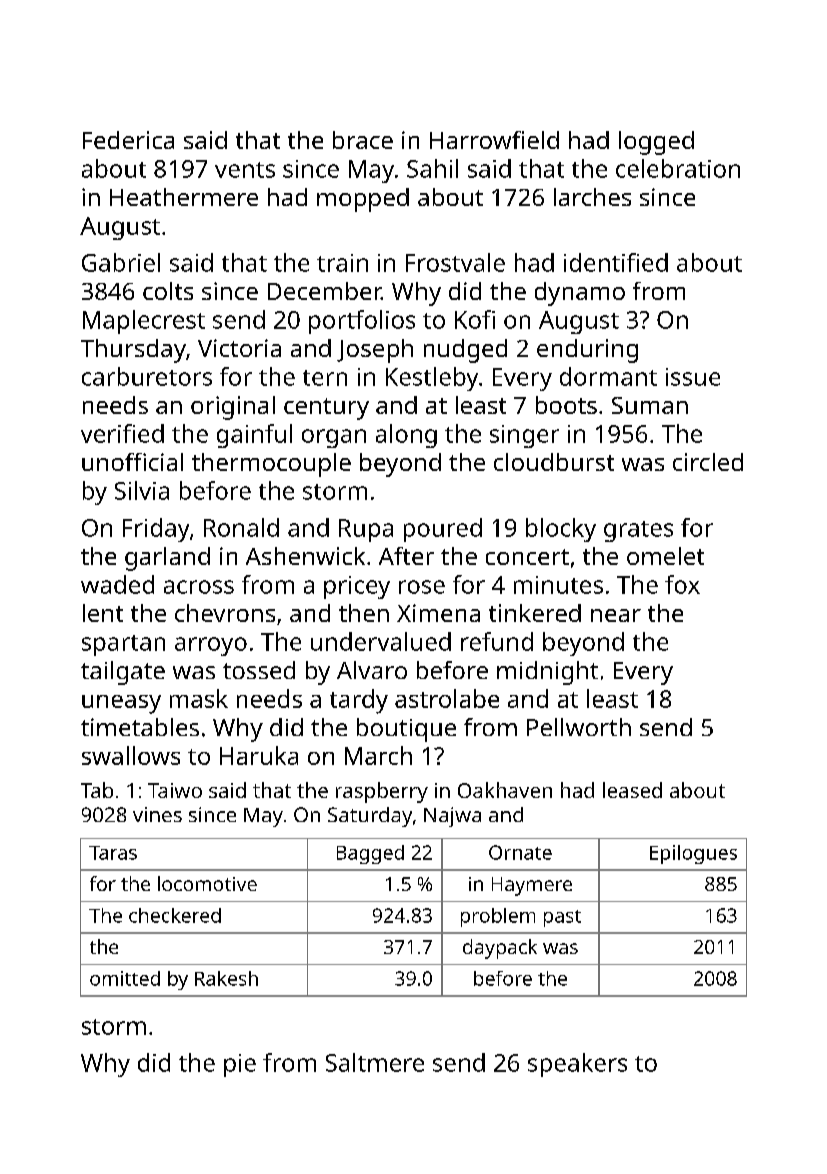 The image size is (827, 1174). What do you see at coordinates (494, 140) in the image?
I see `Harrowfield` at bounding box center [494, 140].
